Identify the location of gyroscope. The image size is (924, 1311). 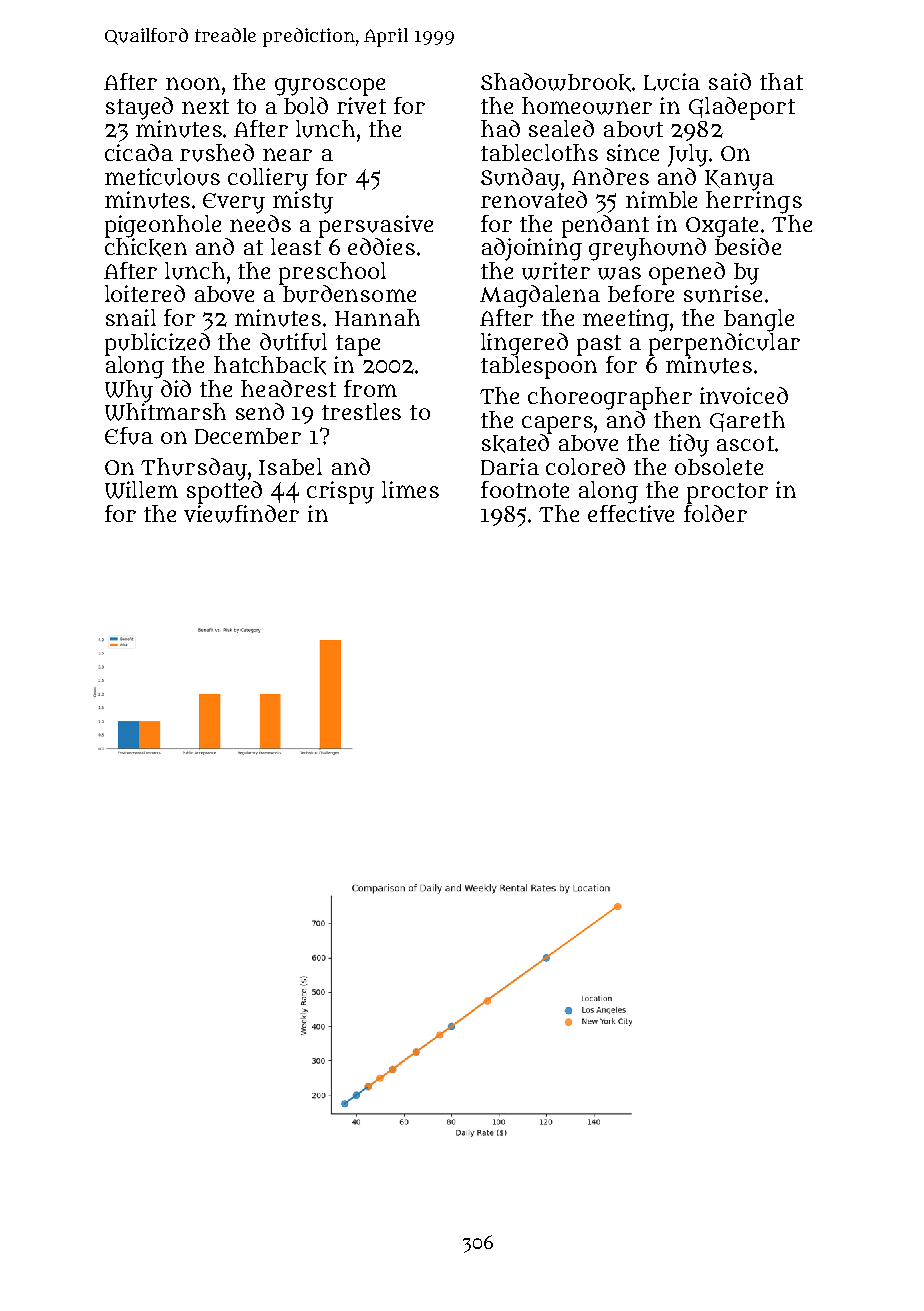
(330, 87).
